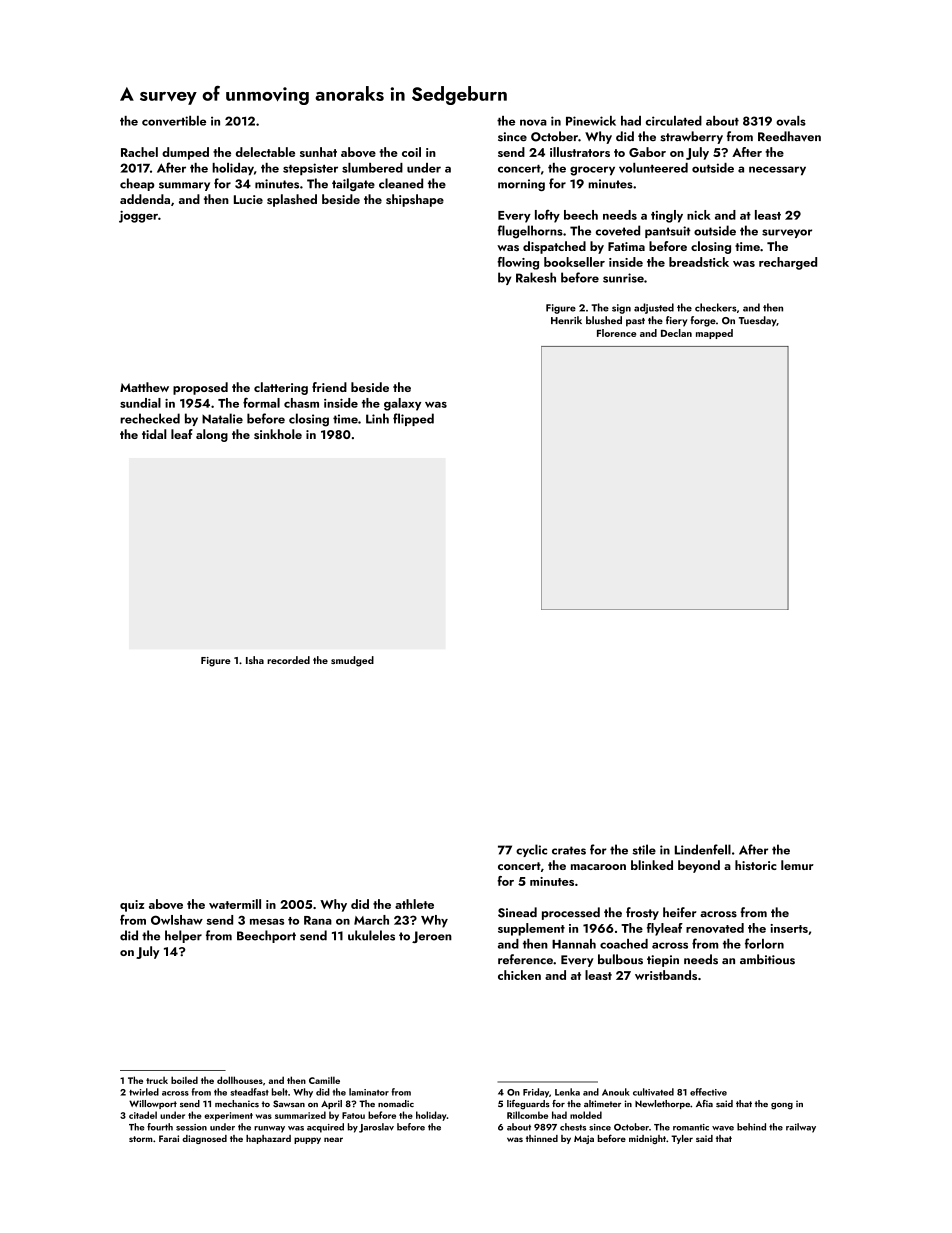 The height and width of the screenshot is (1233, 952). Describe the element at coordinates (235, 904) in the screenshot. I see `watermill` at that location.
